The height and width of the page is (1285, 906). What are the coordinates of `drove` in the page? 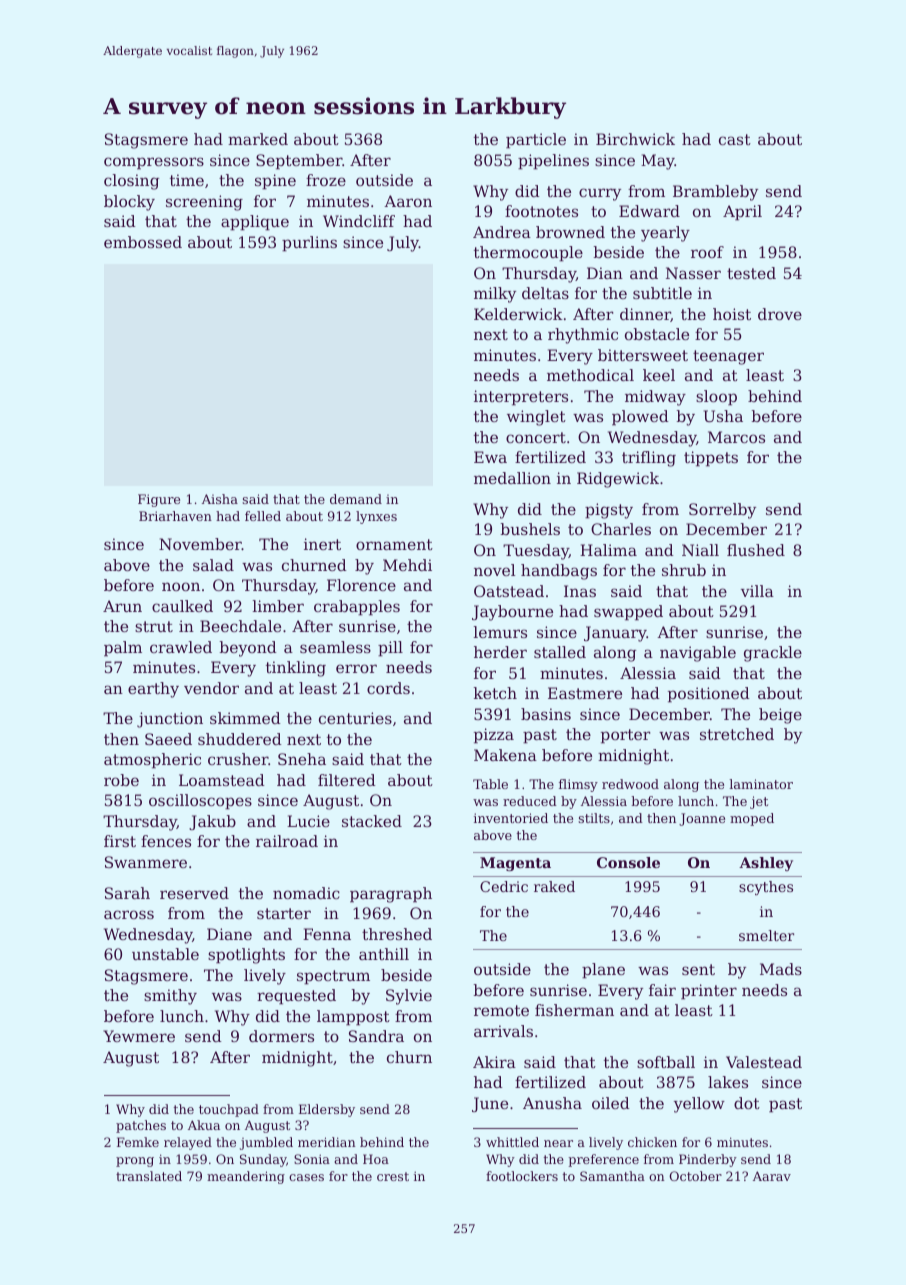 It's located at (780, 314).
